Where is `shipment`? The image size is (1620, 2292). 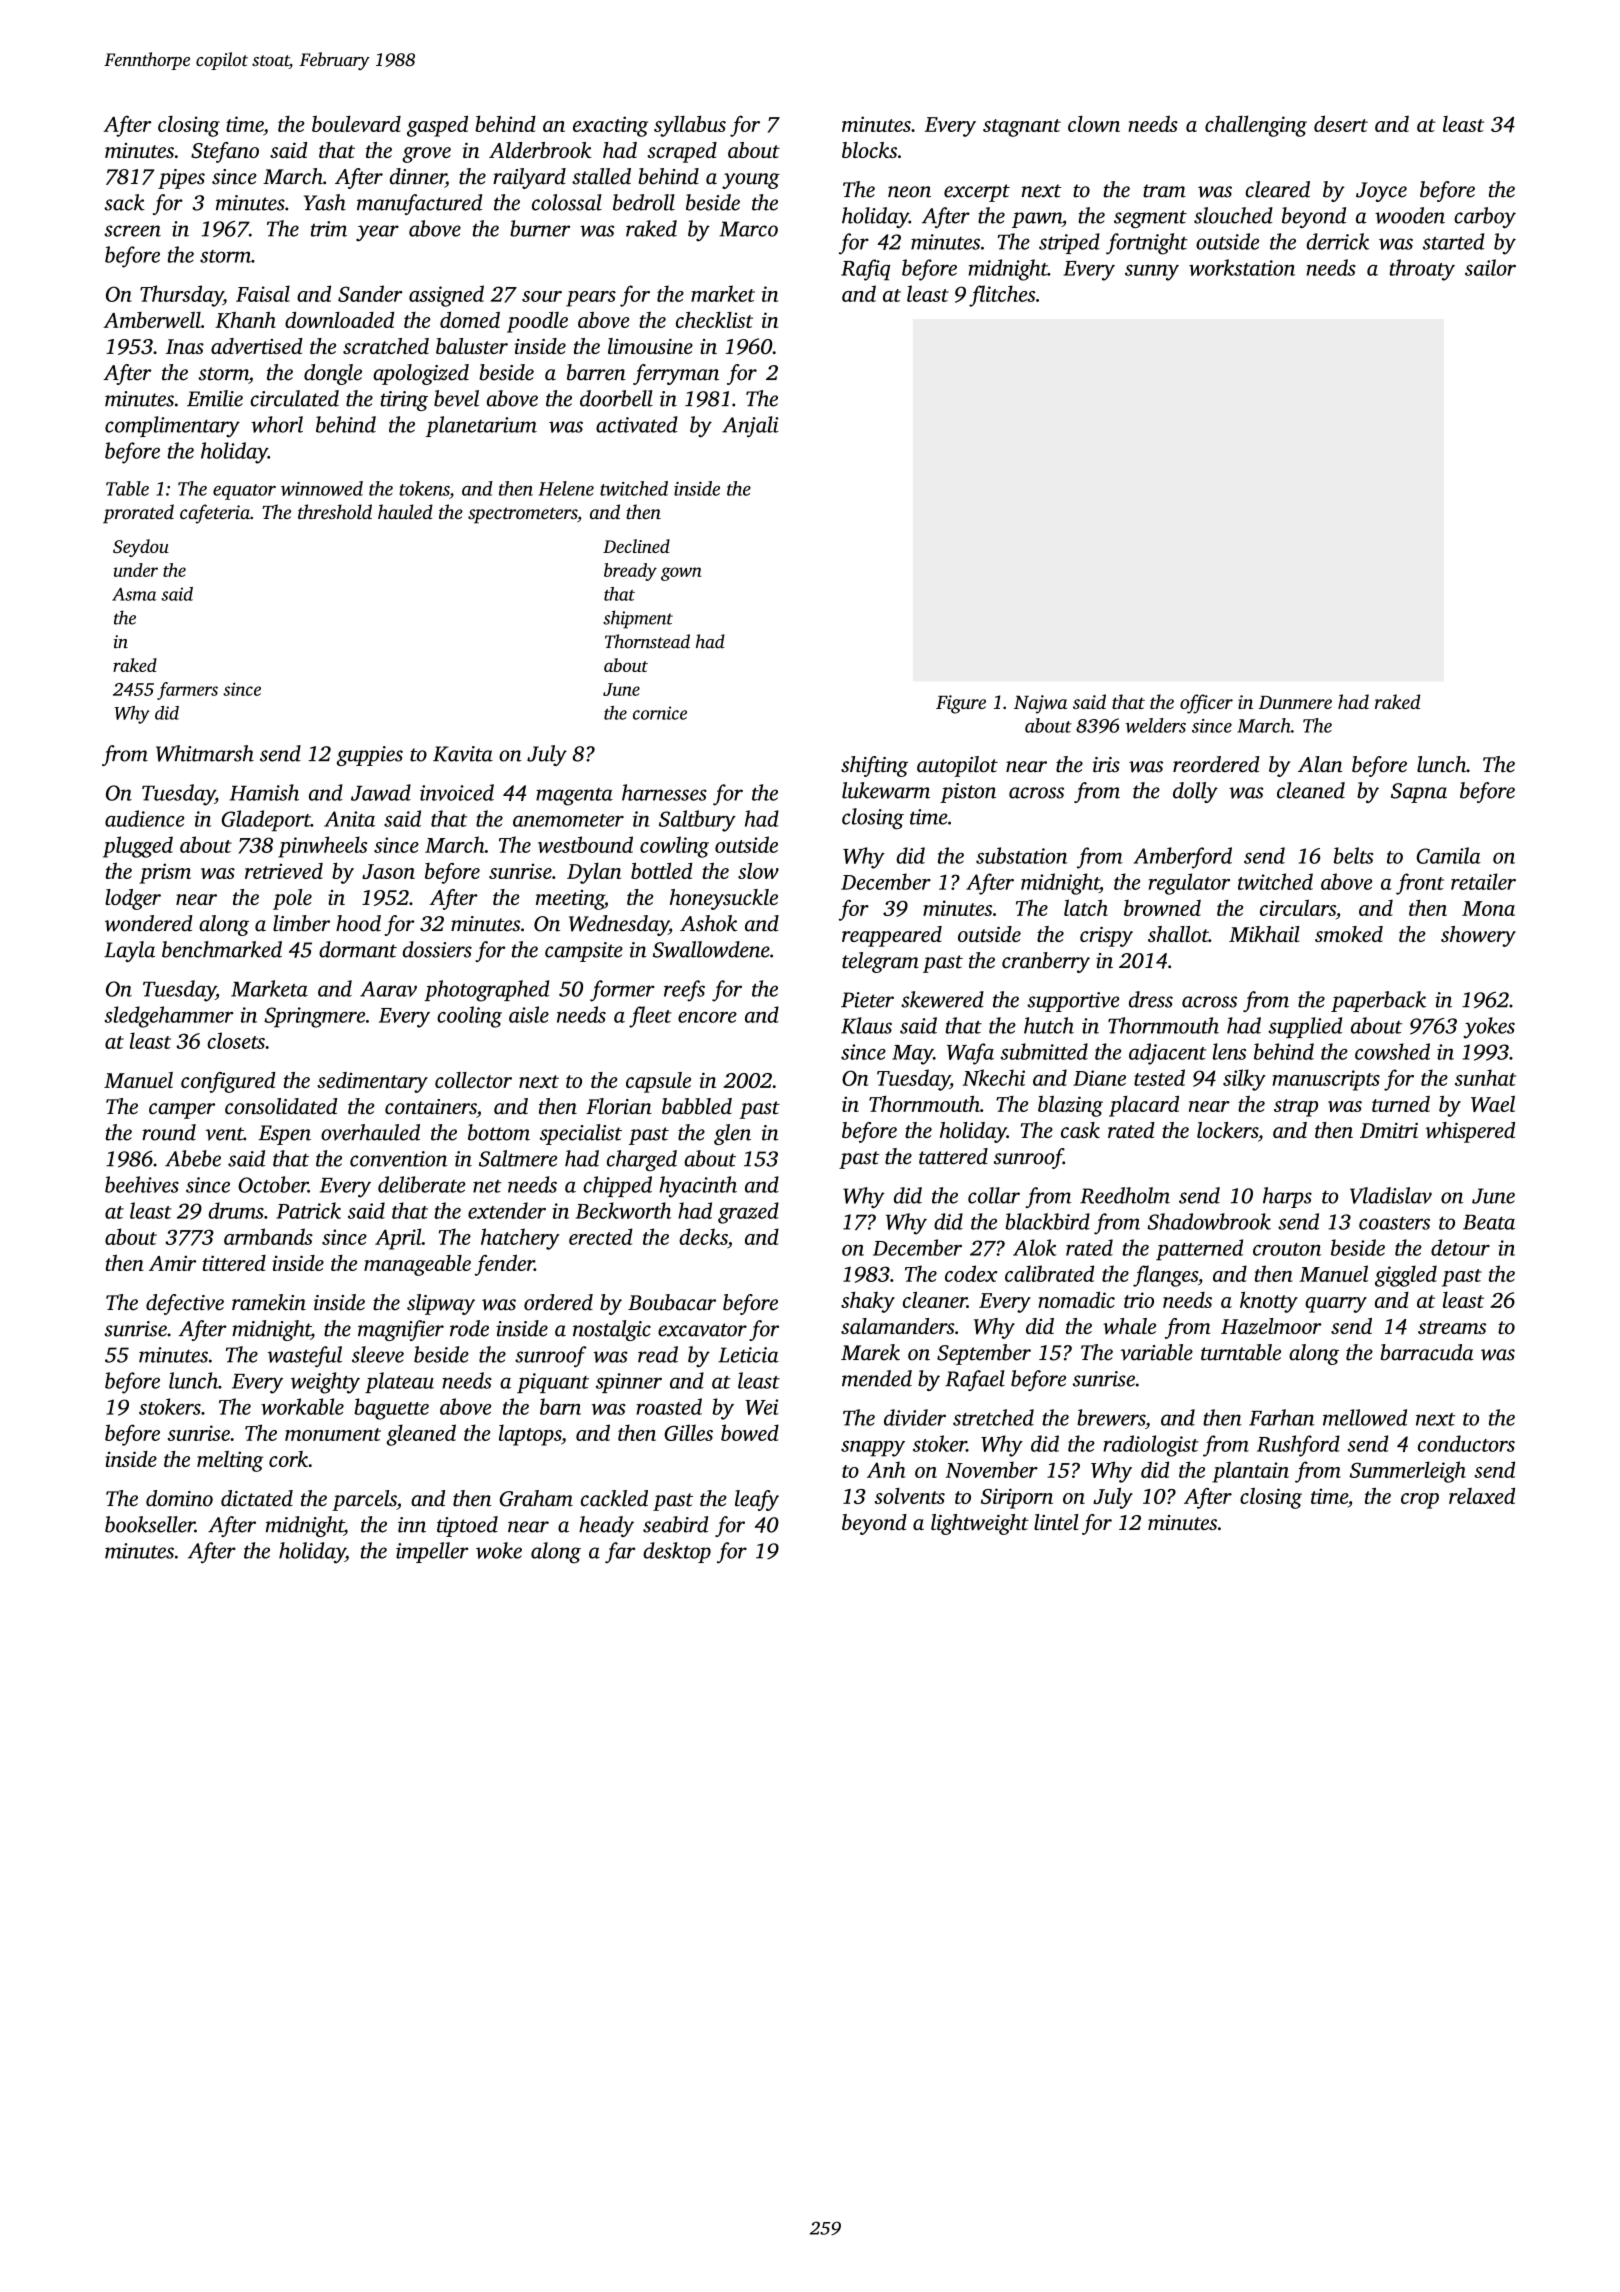
shipment is located at coordinates (638, 619).
